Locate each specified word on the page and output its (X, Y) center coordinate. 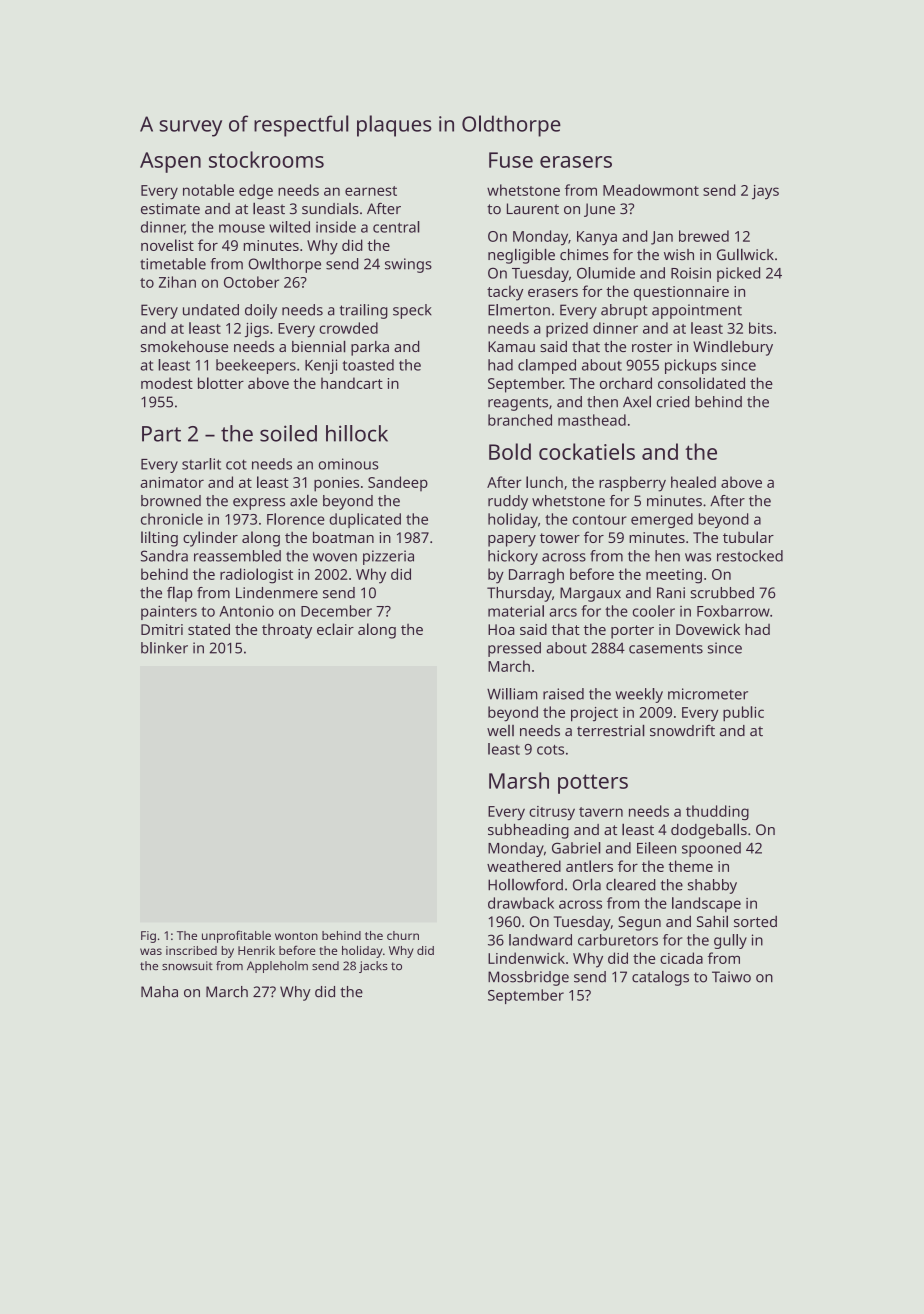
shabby (712, 886)
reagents (518, 404)
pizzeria (388, 557)
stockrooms (266, 159)
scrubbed (722, 593)
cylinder (210, 539)
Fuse (511, 160)
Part (161, 434)
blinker (164, 648)
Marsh (519, 780)
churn (403, 935)
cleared (630, 884)
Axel (637, 401)
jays (765, 192)
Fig (148, 937)
